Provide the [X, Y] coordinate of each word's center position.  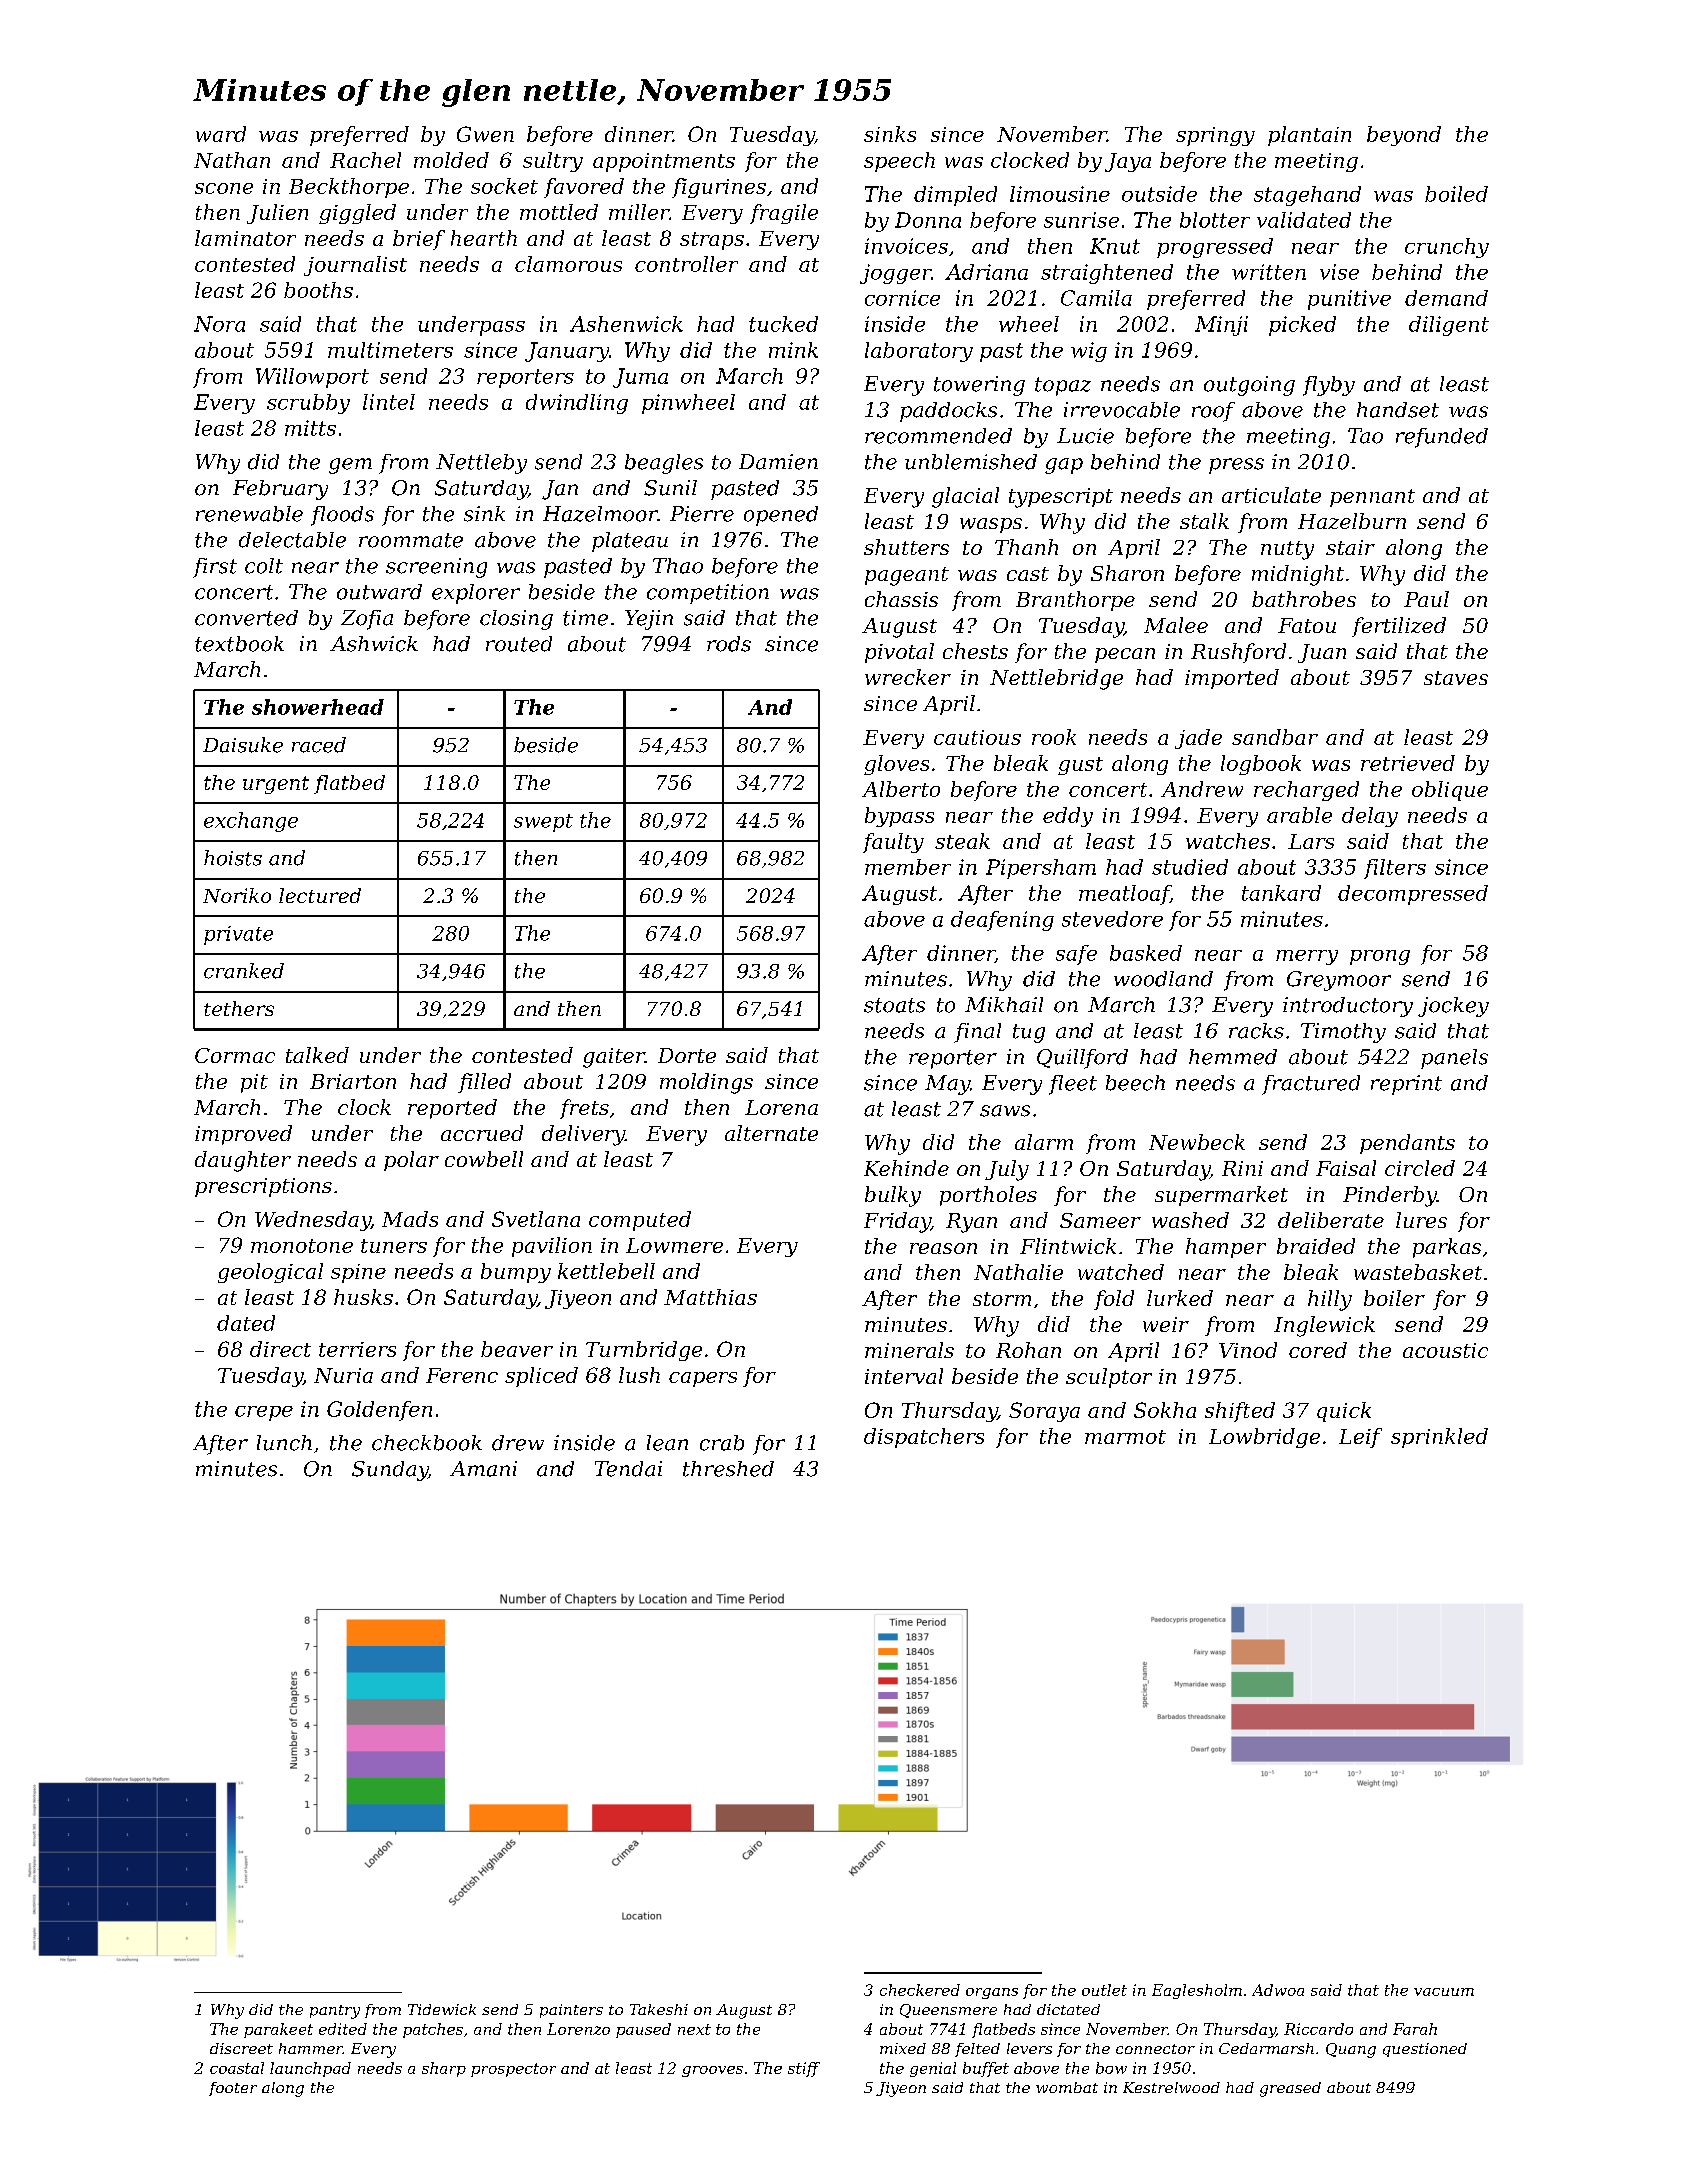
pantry [335, 2012]
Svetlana [536, 1219]
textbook [239, 644]
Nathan [232, 160]
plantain [1309, 136]
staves [1456, 678]
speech [899, 162]
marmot [1125, 1437]
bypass [899, 817]
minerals [909, 1350]
